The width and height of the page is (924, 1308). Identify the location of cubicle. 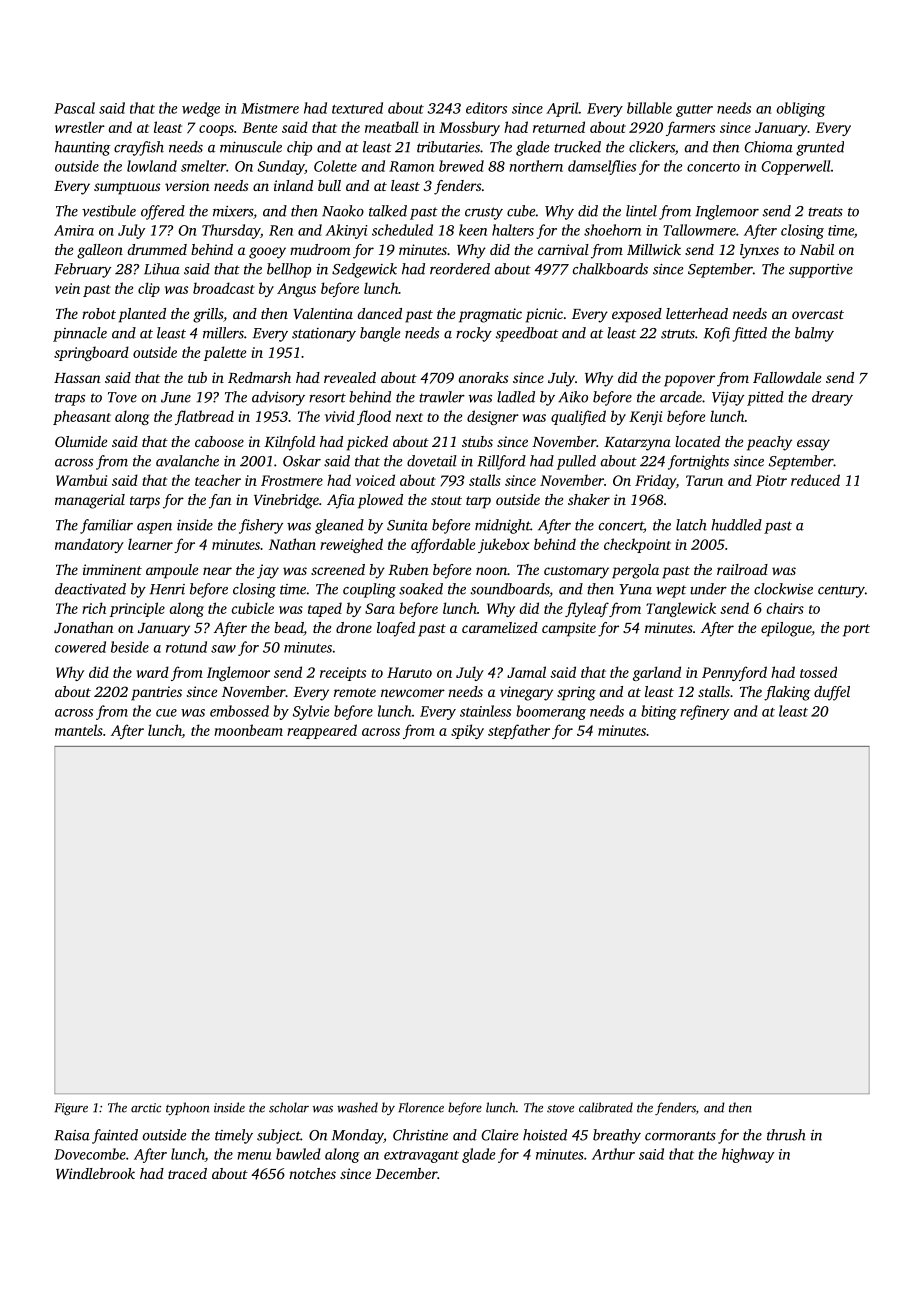
(253, 608).
